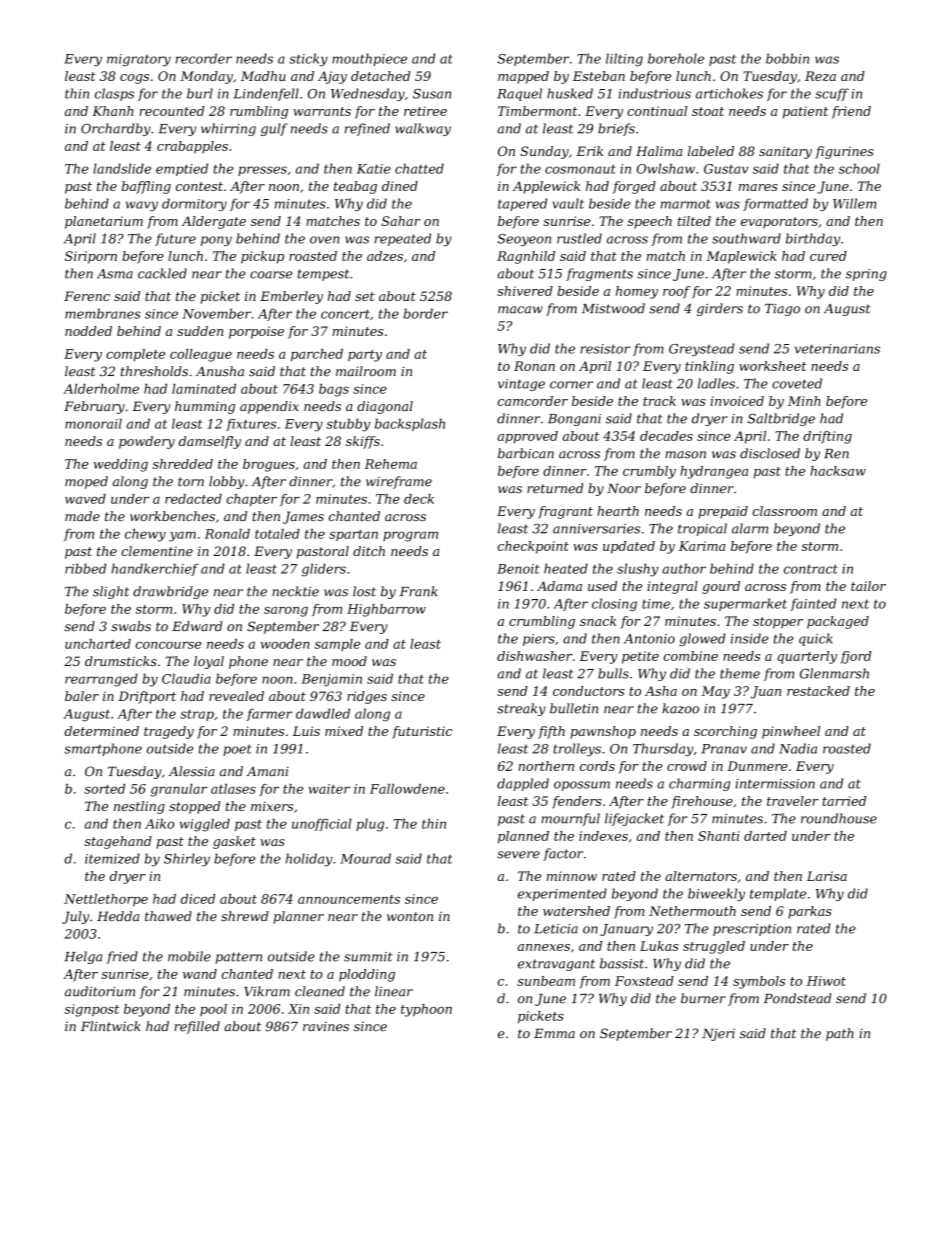 This screenshot has width=952, height=1233. I want to click on Minh, so click(804, 401).
